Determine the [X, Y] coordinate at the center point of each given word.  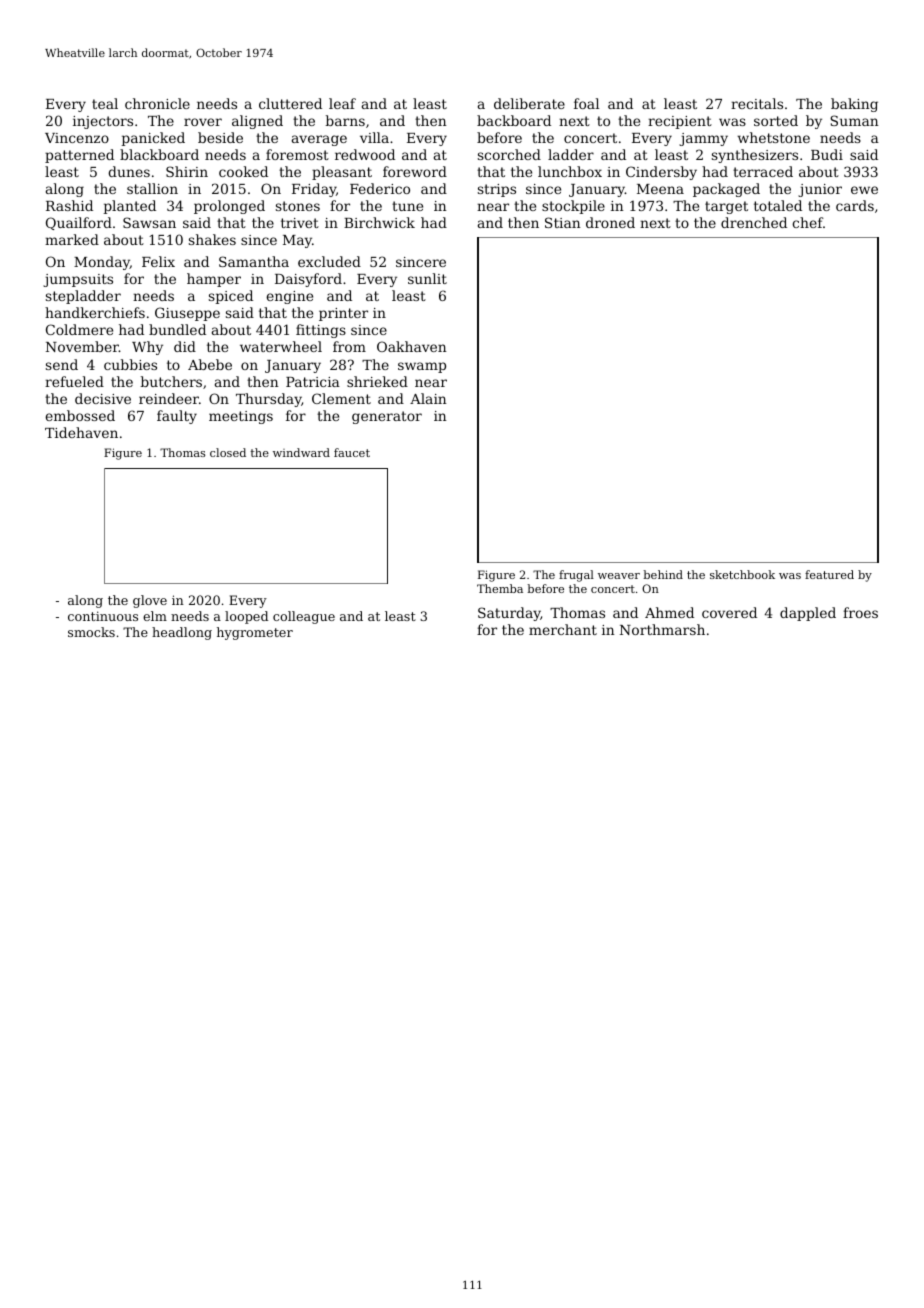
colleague [304, 617]
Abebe [210, 364]
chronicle [157, 103]
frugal [576, 576]
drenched [754, 222]
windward [301, 452]
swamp [422, 367]
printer [343, 314]
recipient [680, 122]
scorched [509, 154]
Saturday [509, 614]
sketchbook [742, 574]
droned [610, 222]
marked [72, 239]
